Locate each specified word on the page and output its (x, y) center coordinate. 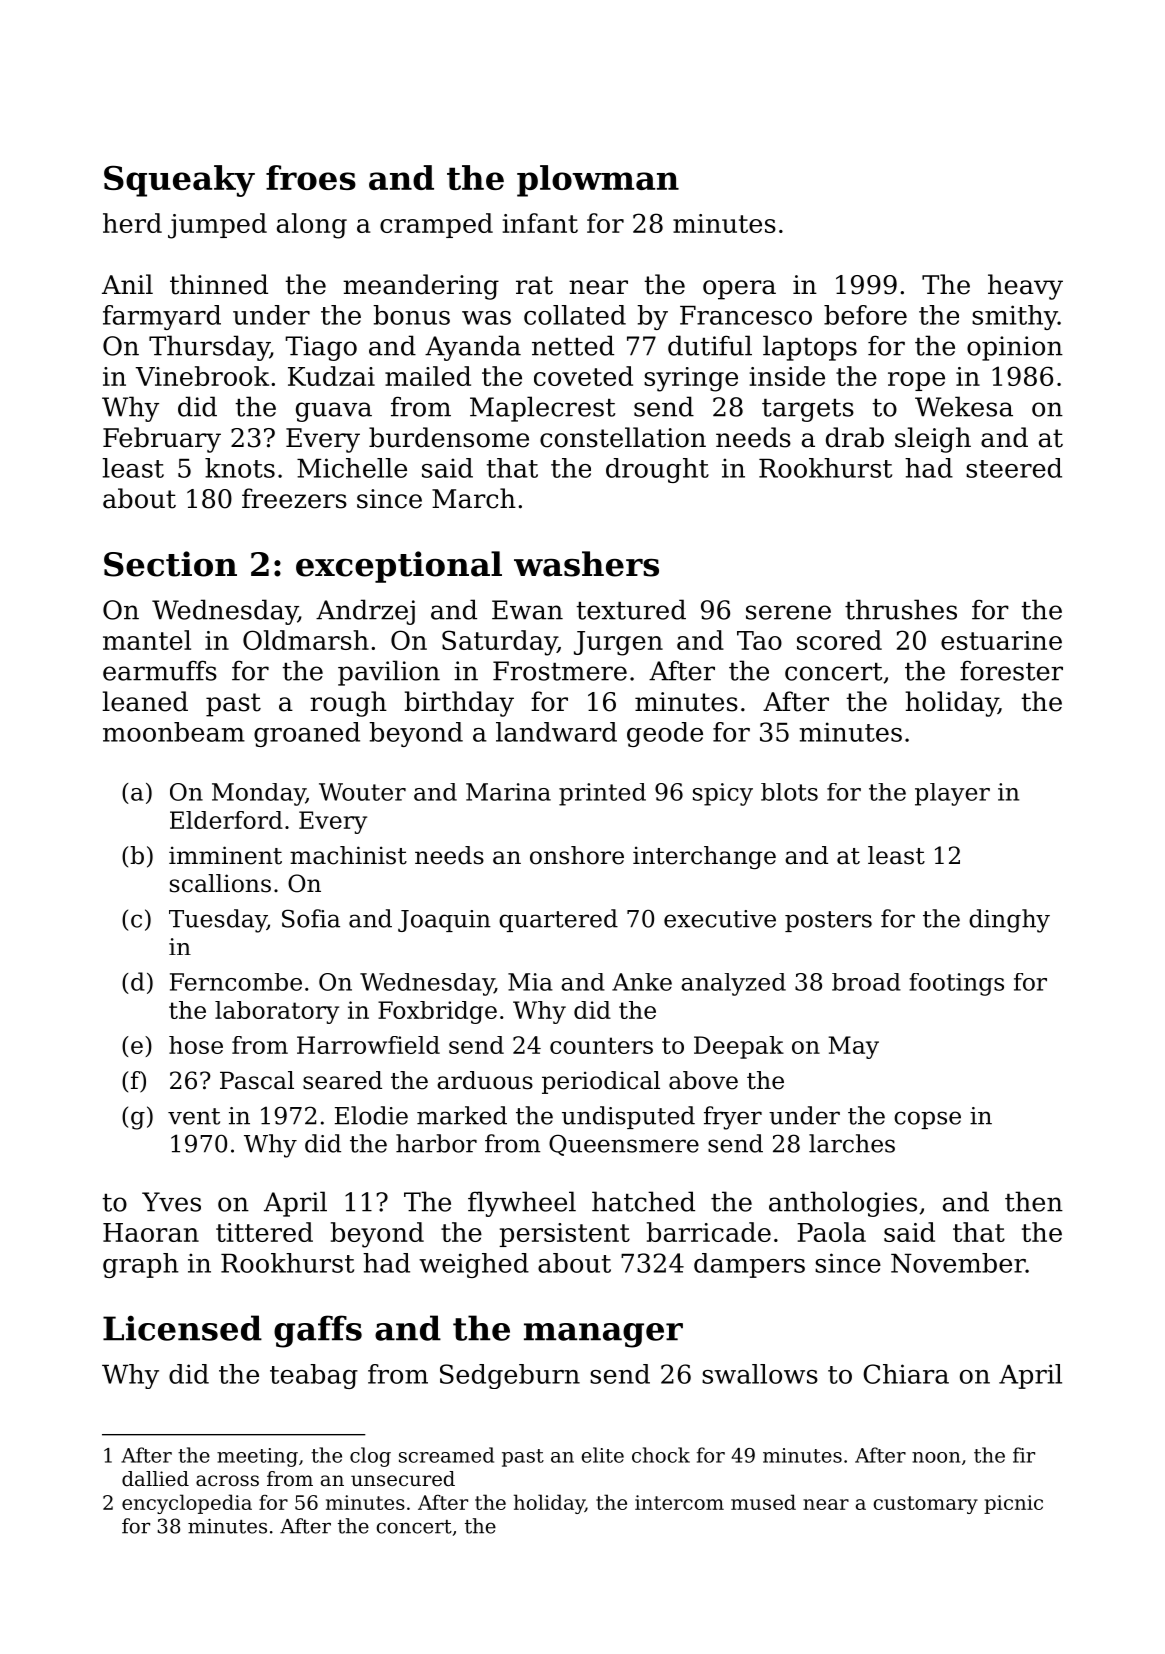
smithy (1015, 317)
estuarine (1001, 640)
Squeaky (179, 181)
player (952, 794)
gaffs (318, 1331)
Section (170, 564)
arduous (485, 1080)
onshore (577, 855)
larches (852, 1143)
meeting (257, 1457)
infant (540, 223)
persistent (564, 1235)
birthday (459, 704)
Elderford (226, 820)
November (958, 1263)
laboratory (277, 1012)
